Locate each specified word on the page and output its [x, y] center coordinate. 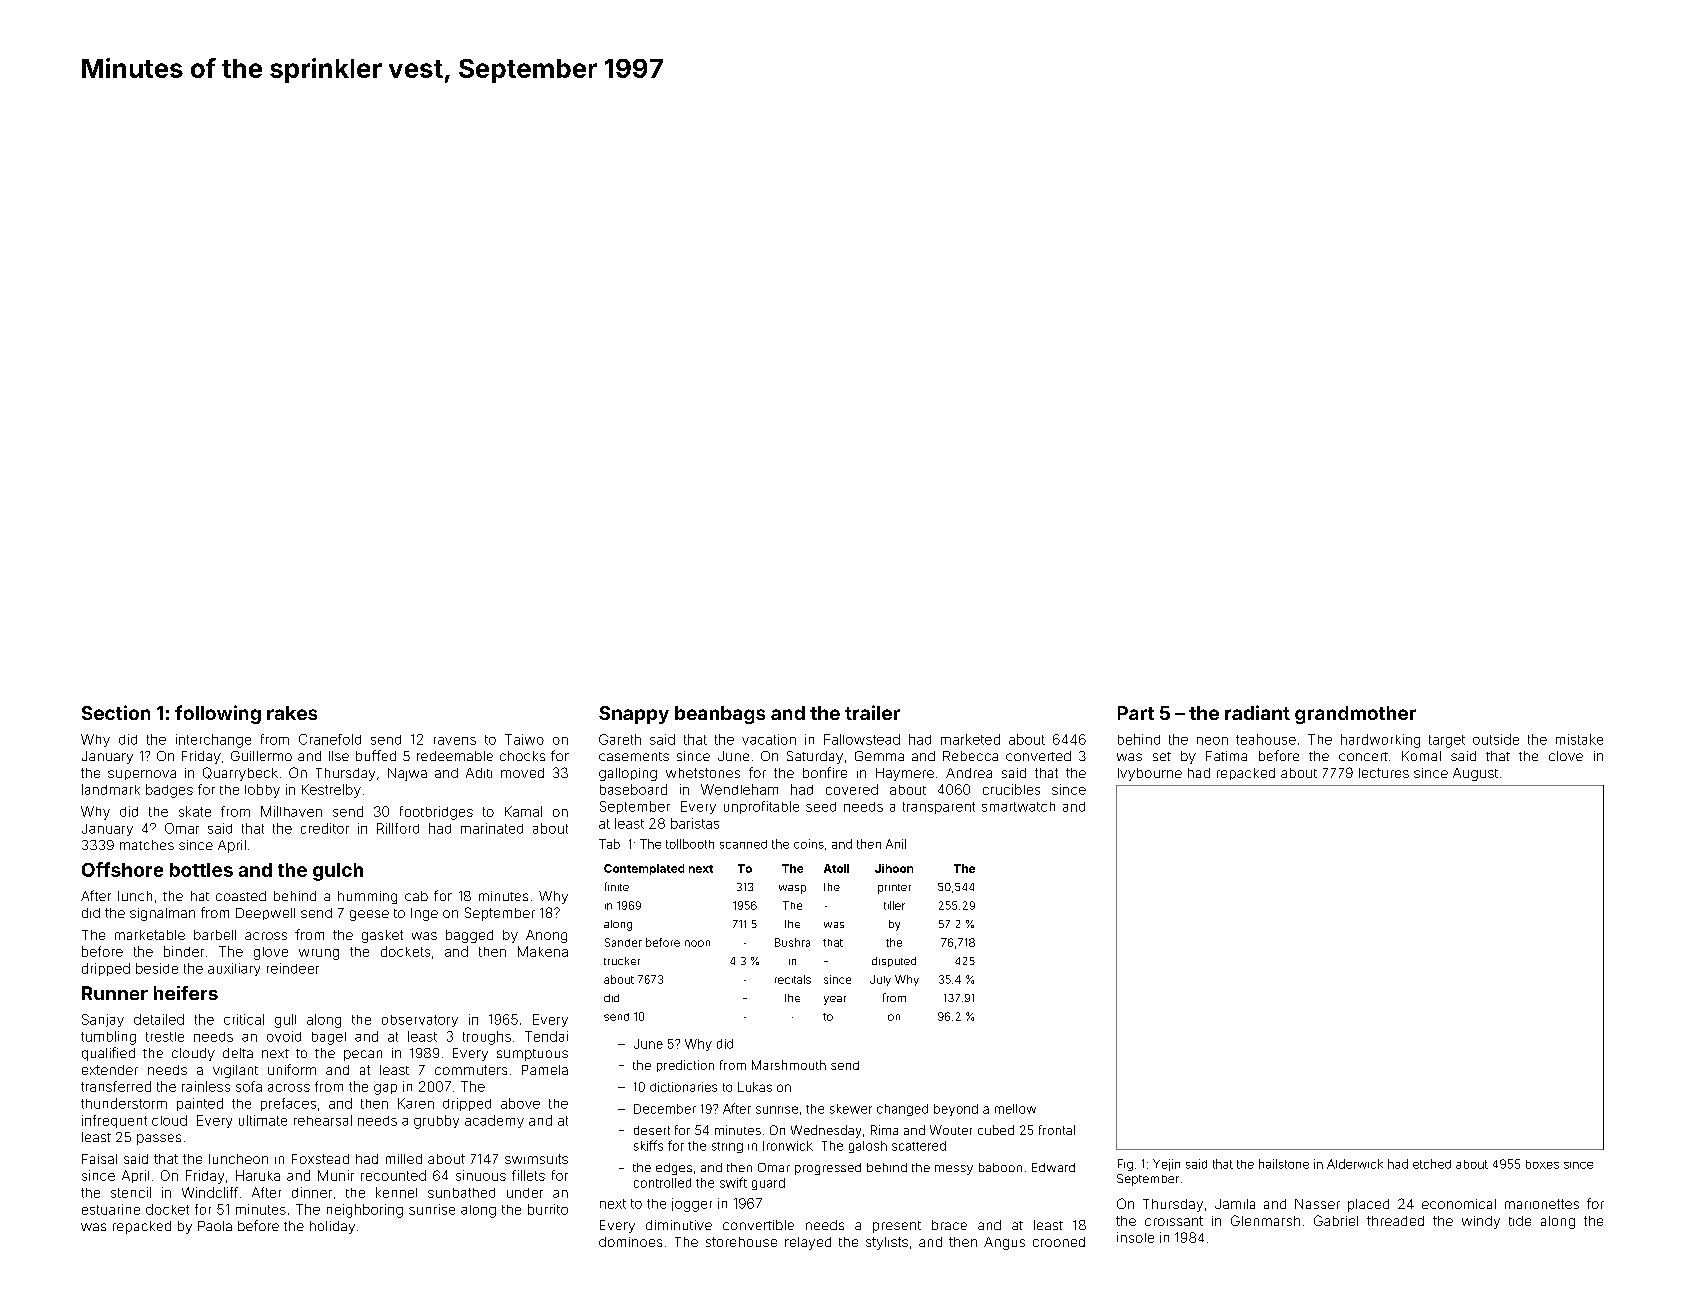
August [1475, 774]
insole [1135, 1237]
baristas [695, 823]
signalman [162, 914]
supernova [142, 775]
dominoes [630, 1242]
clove [1566, 756]
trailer [872, 712]
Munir [336, 1175]
